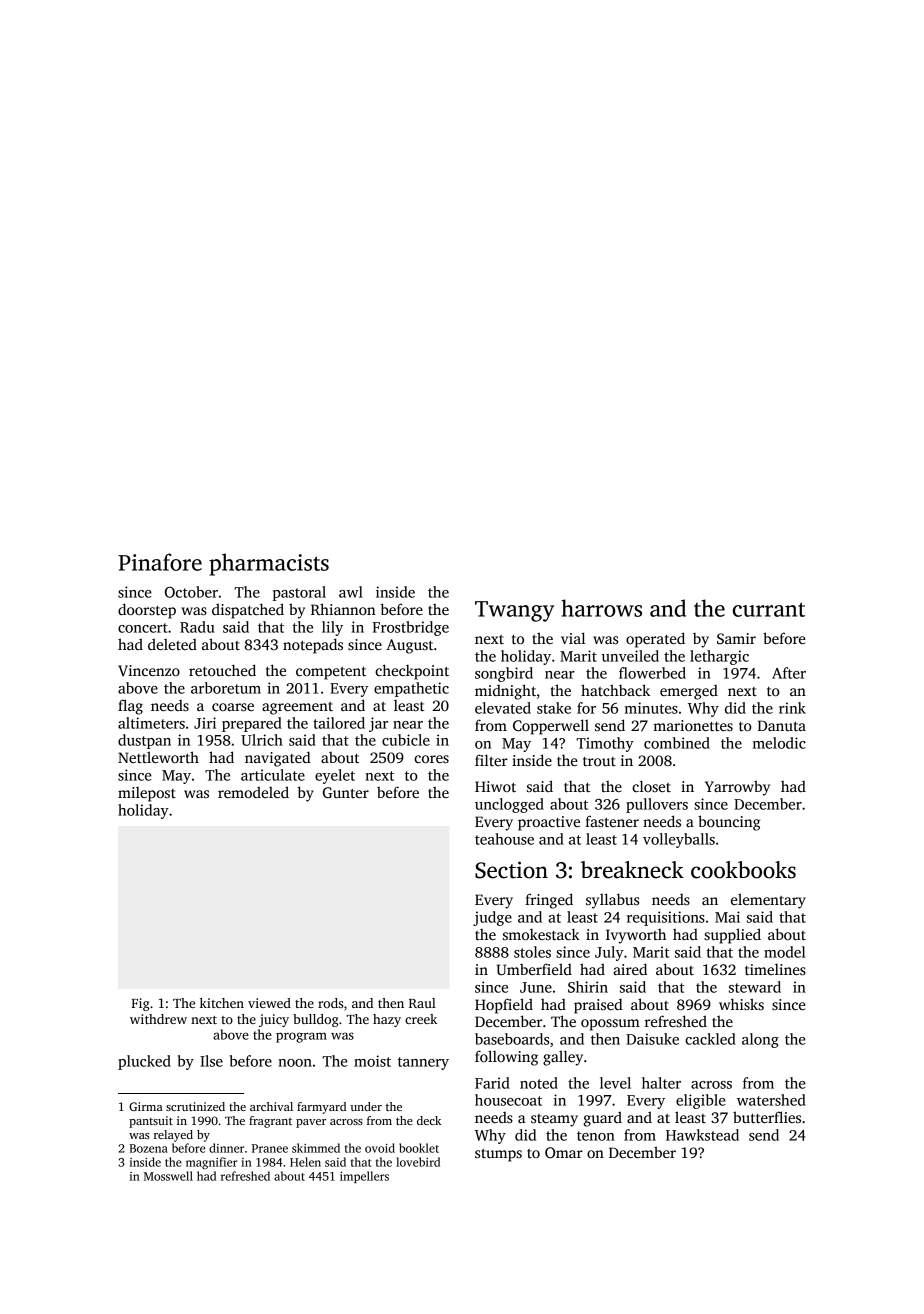 Image resolution: width=924 pixels, height=1314 pixels. What do you see at coordinates (168, 1176) in the screenshot?
I see `Mosswell` at bounding box center [168, 1176].
